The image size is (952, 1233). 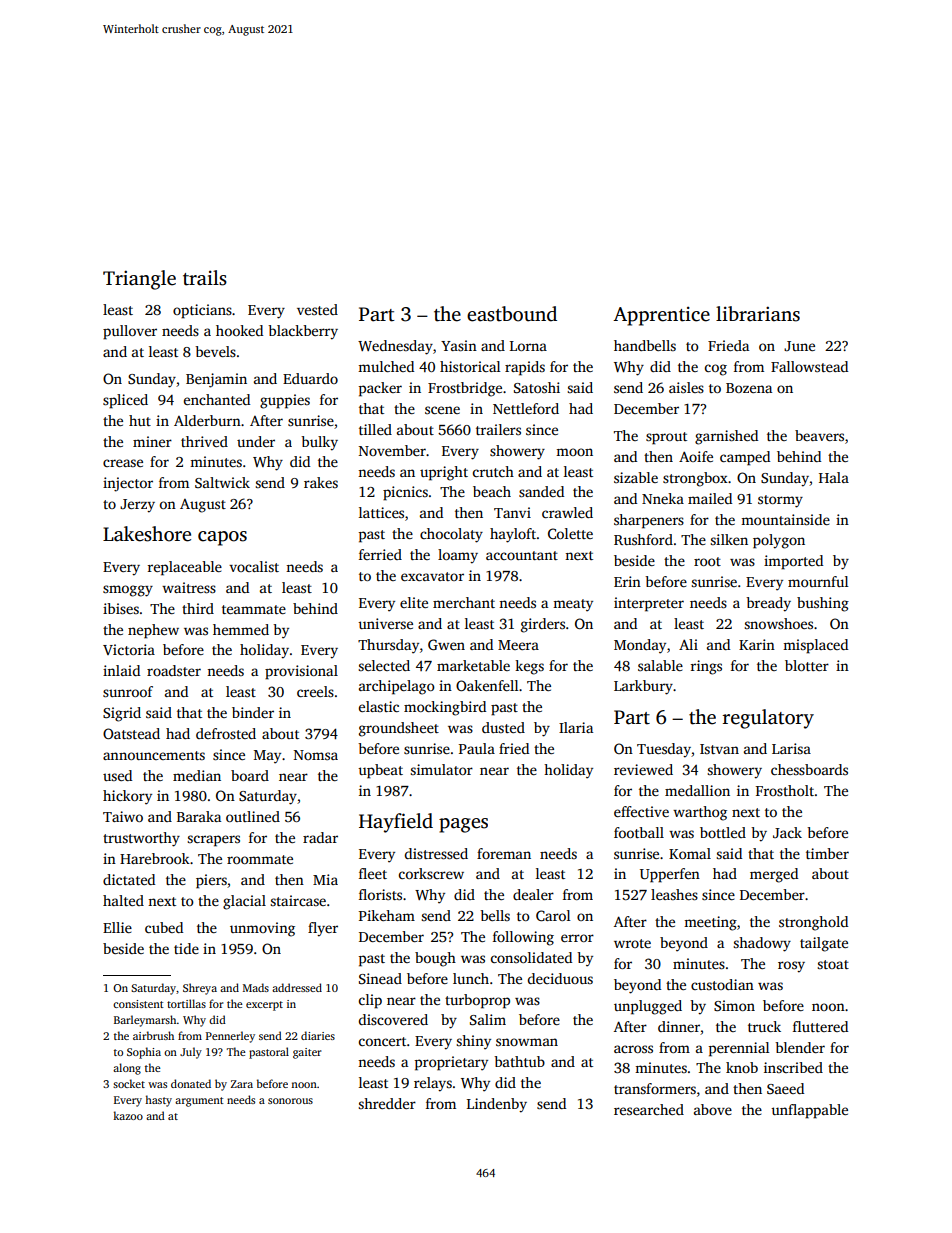 What do you see at coordinates (317, 309) in the document?
I see `vested` at bounding box center [317, 309].
